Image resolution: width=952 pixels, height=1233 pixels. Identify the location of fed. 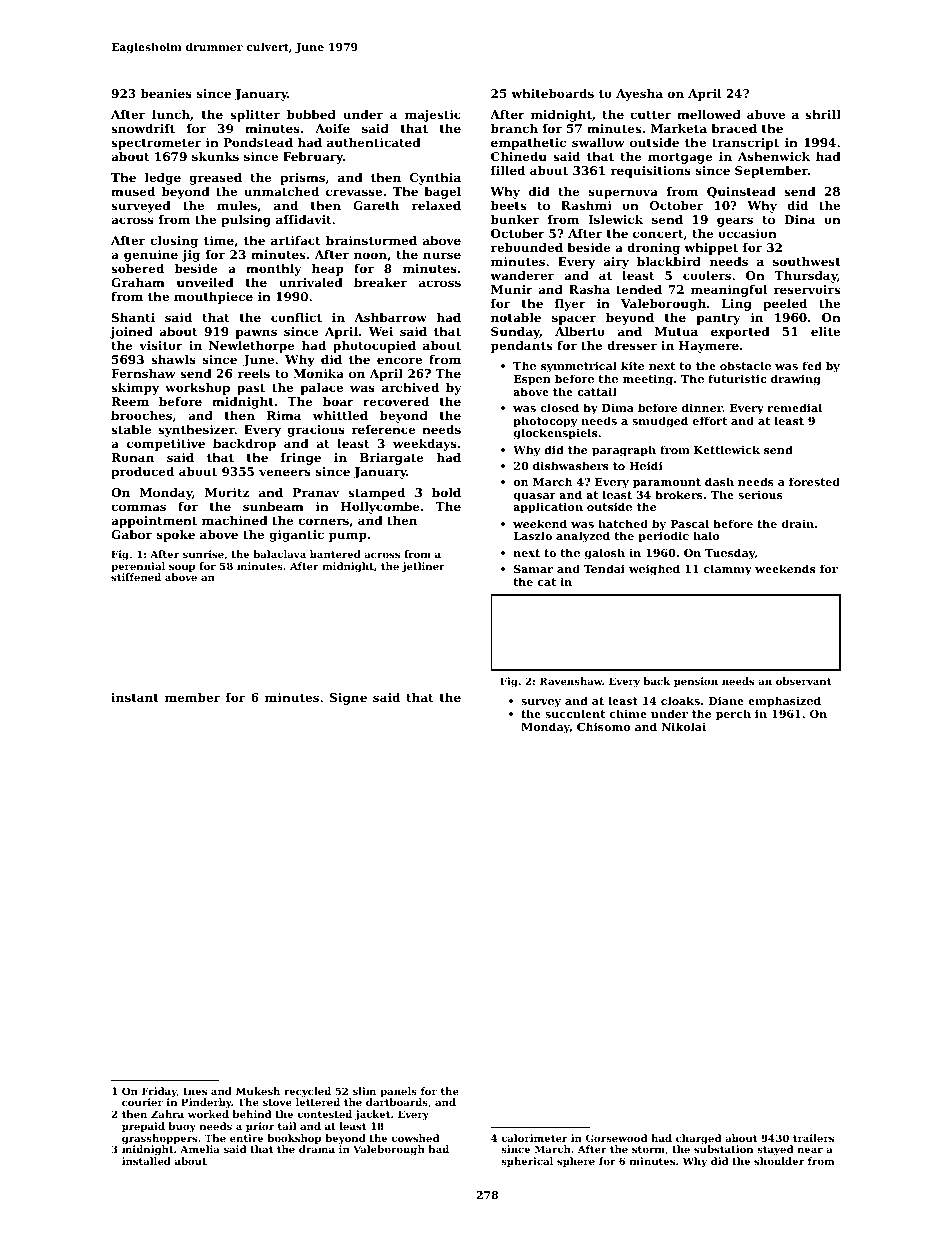
(812, 365).
